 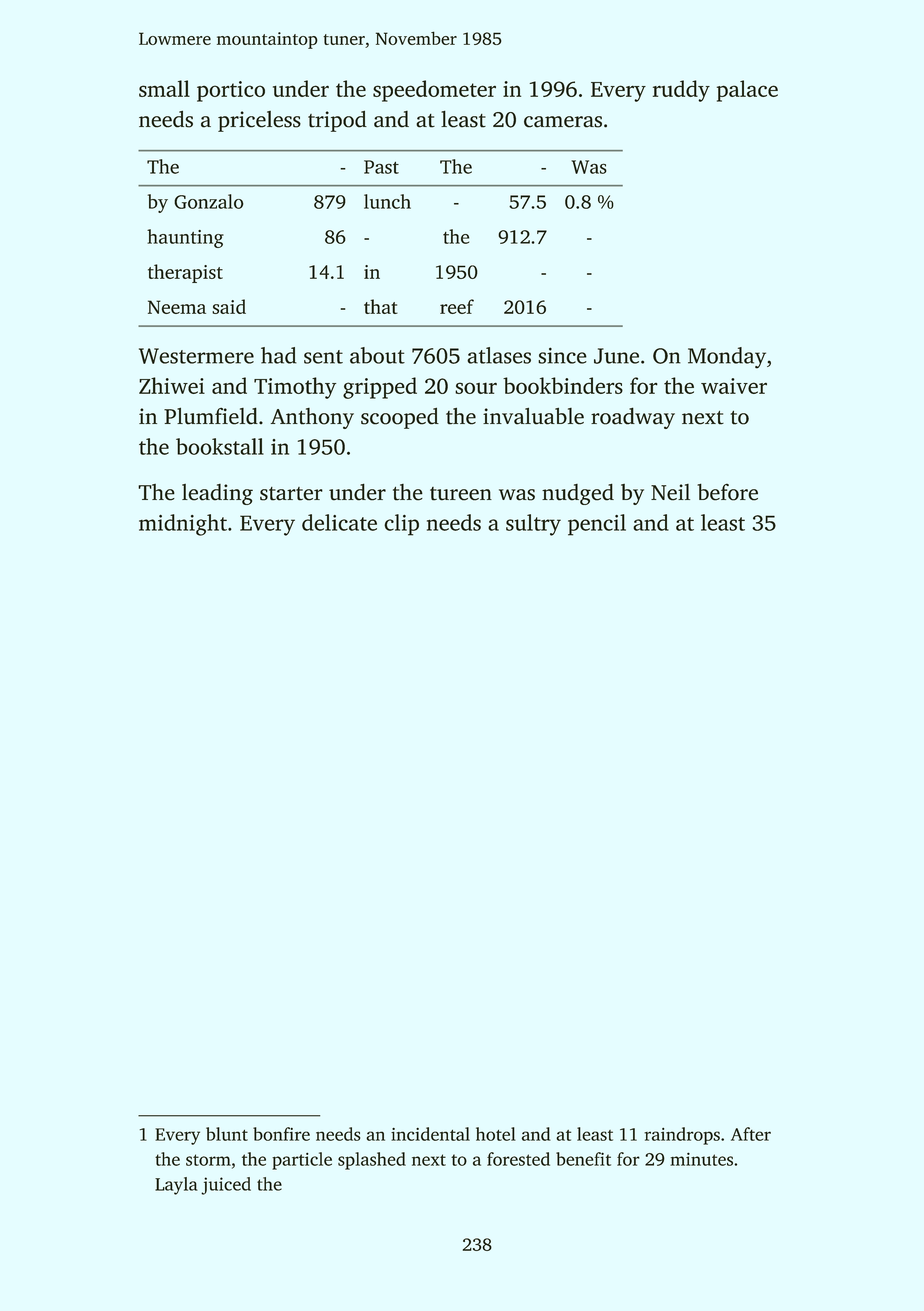 I want to click on juiced, so click(x=226, y=1186).
